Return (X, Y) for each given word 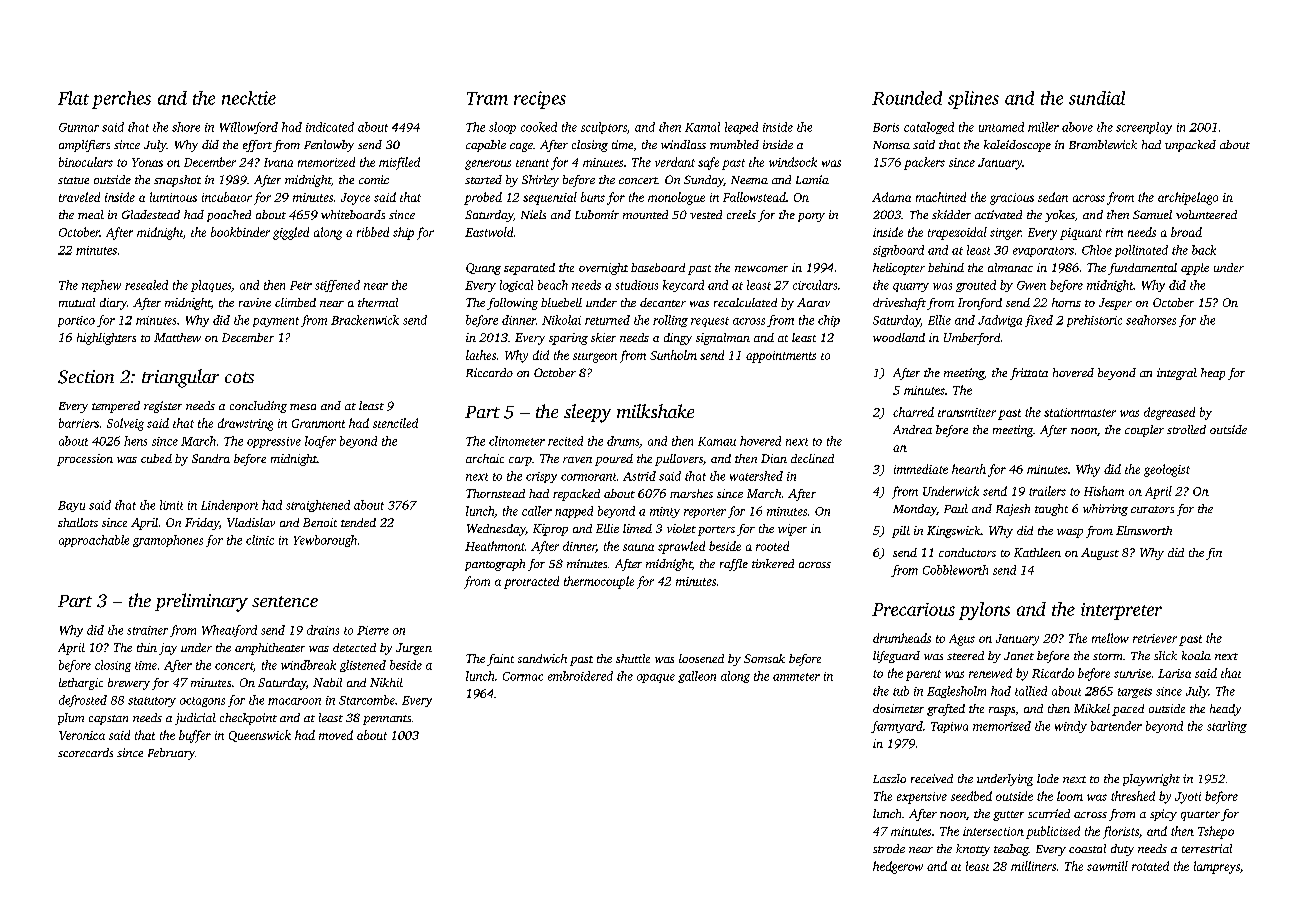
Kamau (717, 441)
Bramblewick (1103, 144)
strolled (1186, 429)
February (171, 754)
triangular (180, 378)
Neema (749, 180)
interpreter (1121, 611)
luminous (173, 197)
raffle (734, 565)
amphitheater (270, 649)
